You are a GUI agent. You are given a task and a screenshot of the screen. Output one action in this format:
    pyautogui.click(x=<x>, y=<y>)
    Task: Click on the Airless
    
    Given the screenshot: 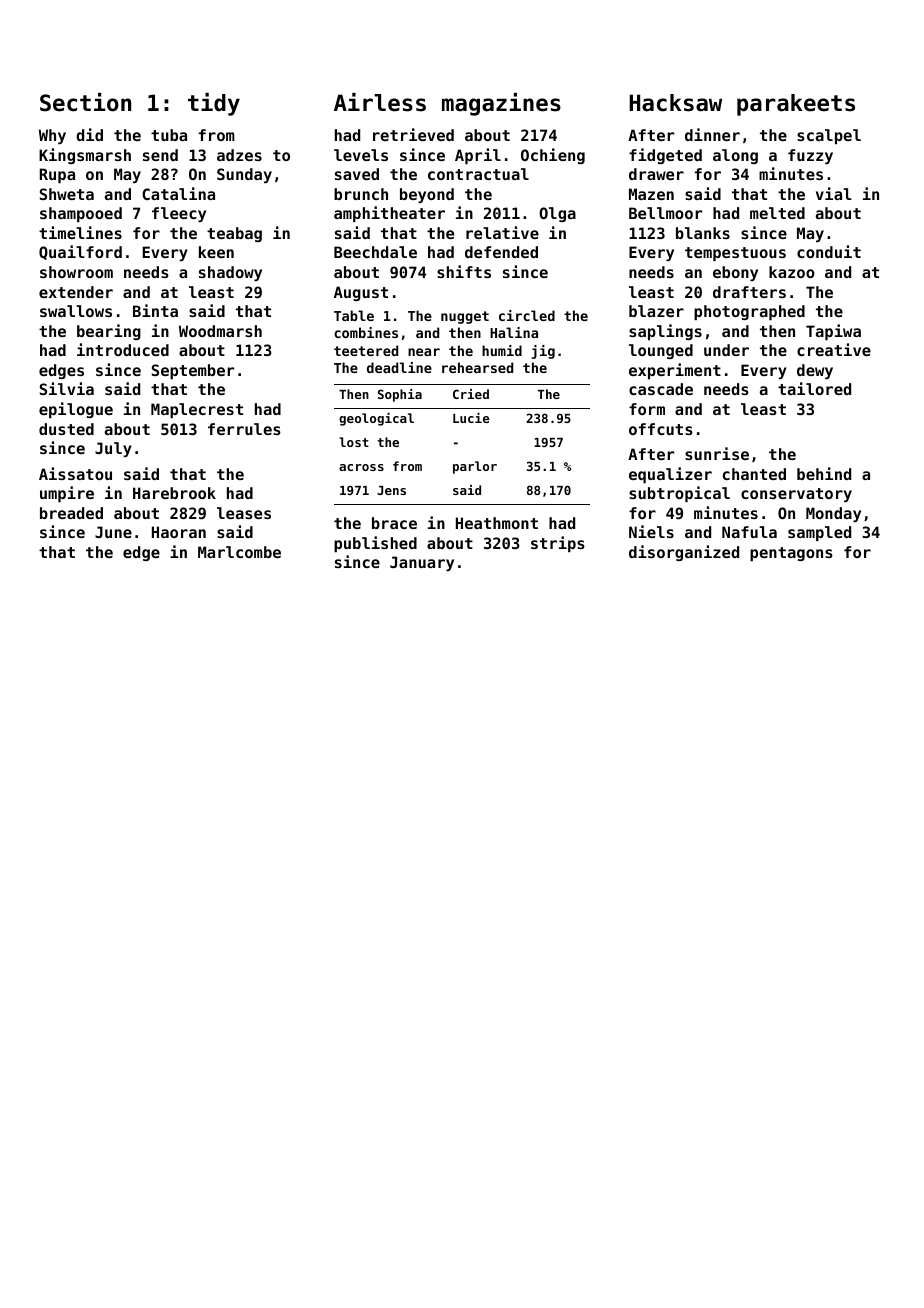 What is the action you would take?
    pyautogui.click(x=380, y=102)
